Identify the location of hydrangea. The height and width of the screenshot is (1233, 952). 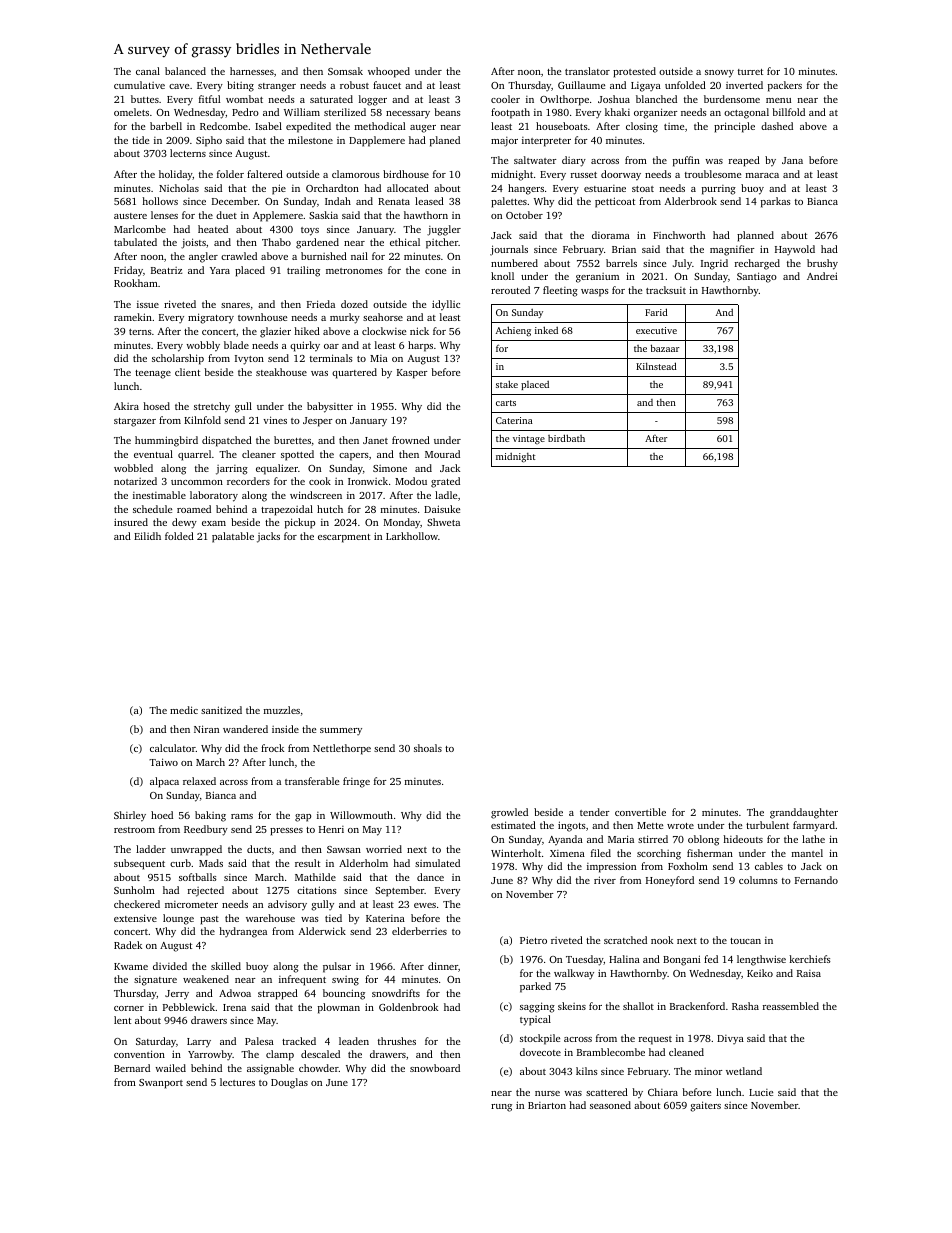
(243, 932).
